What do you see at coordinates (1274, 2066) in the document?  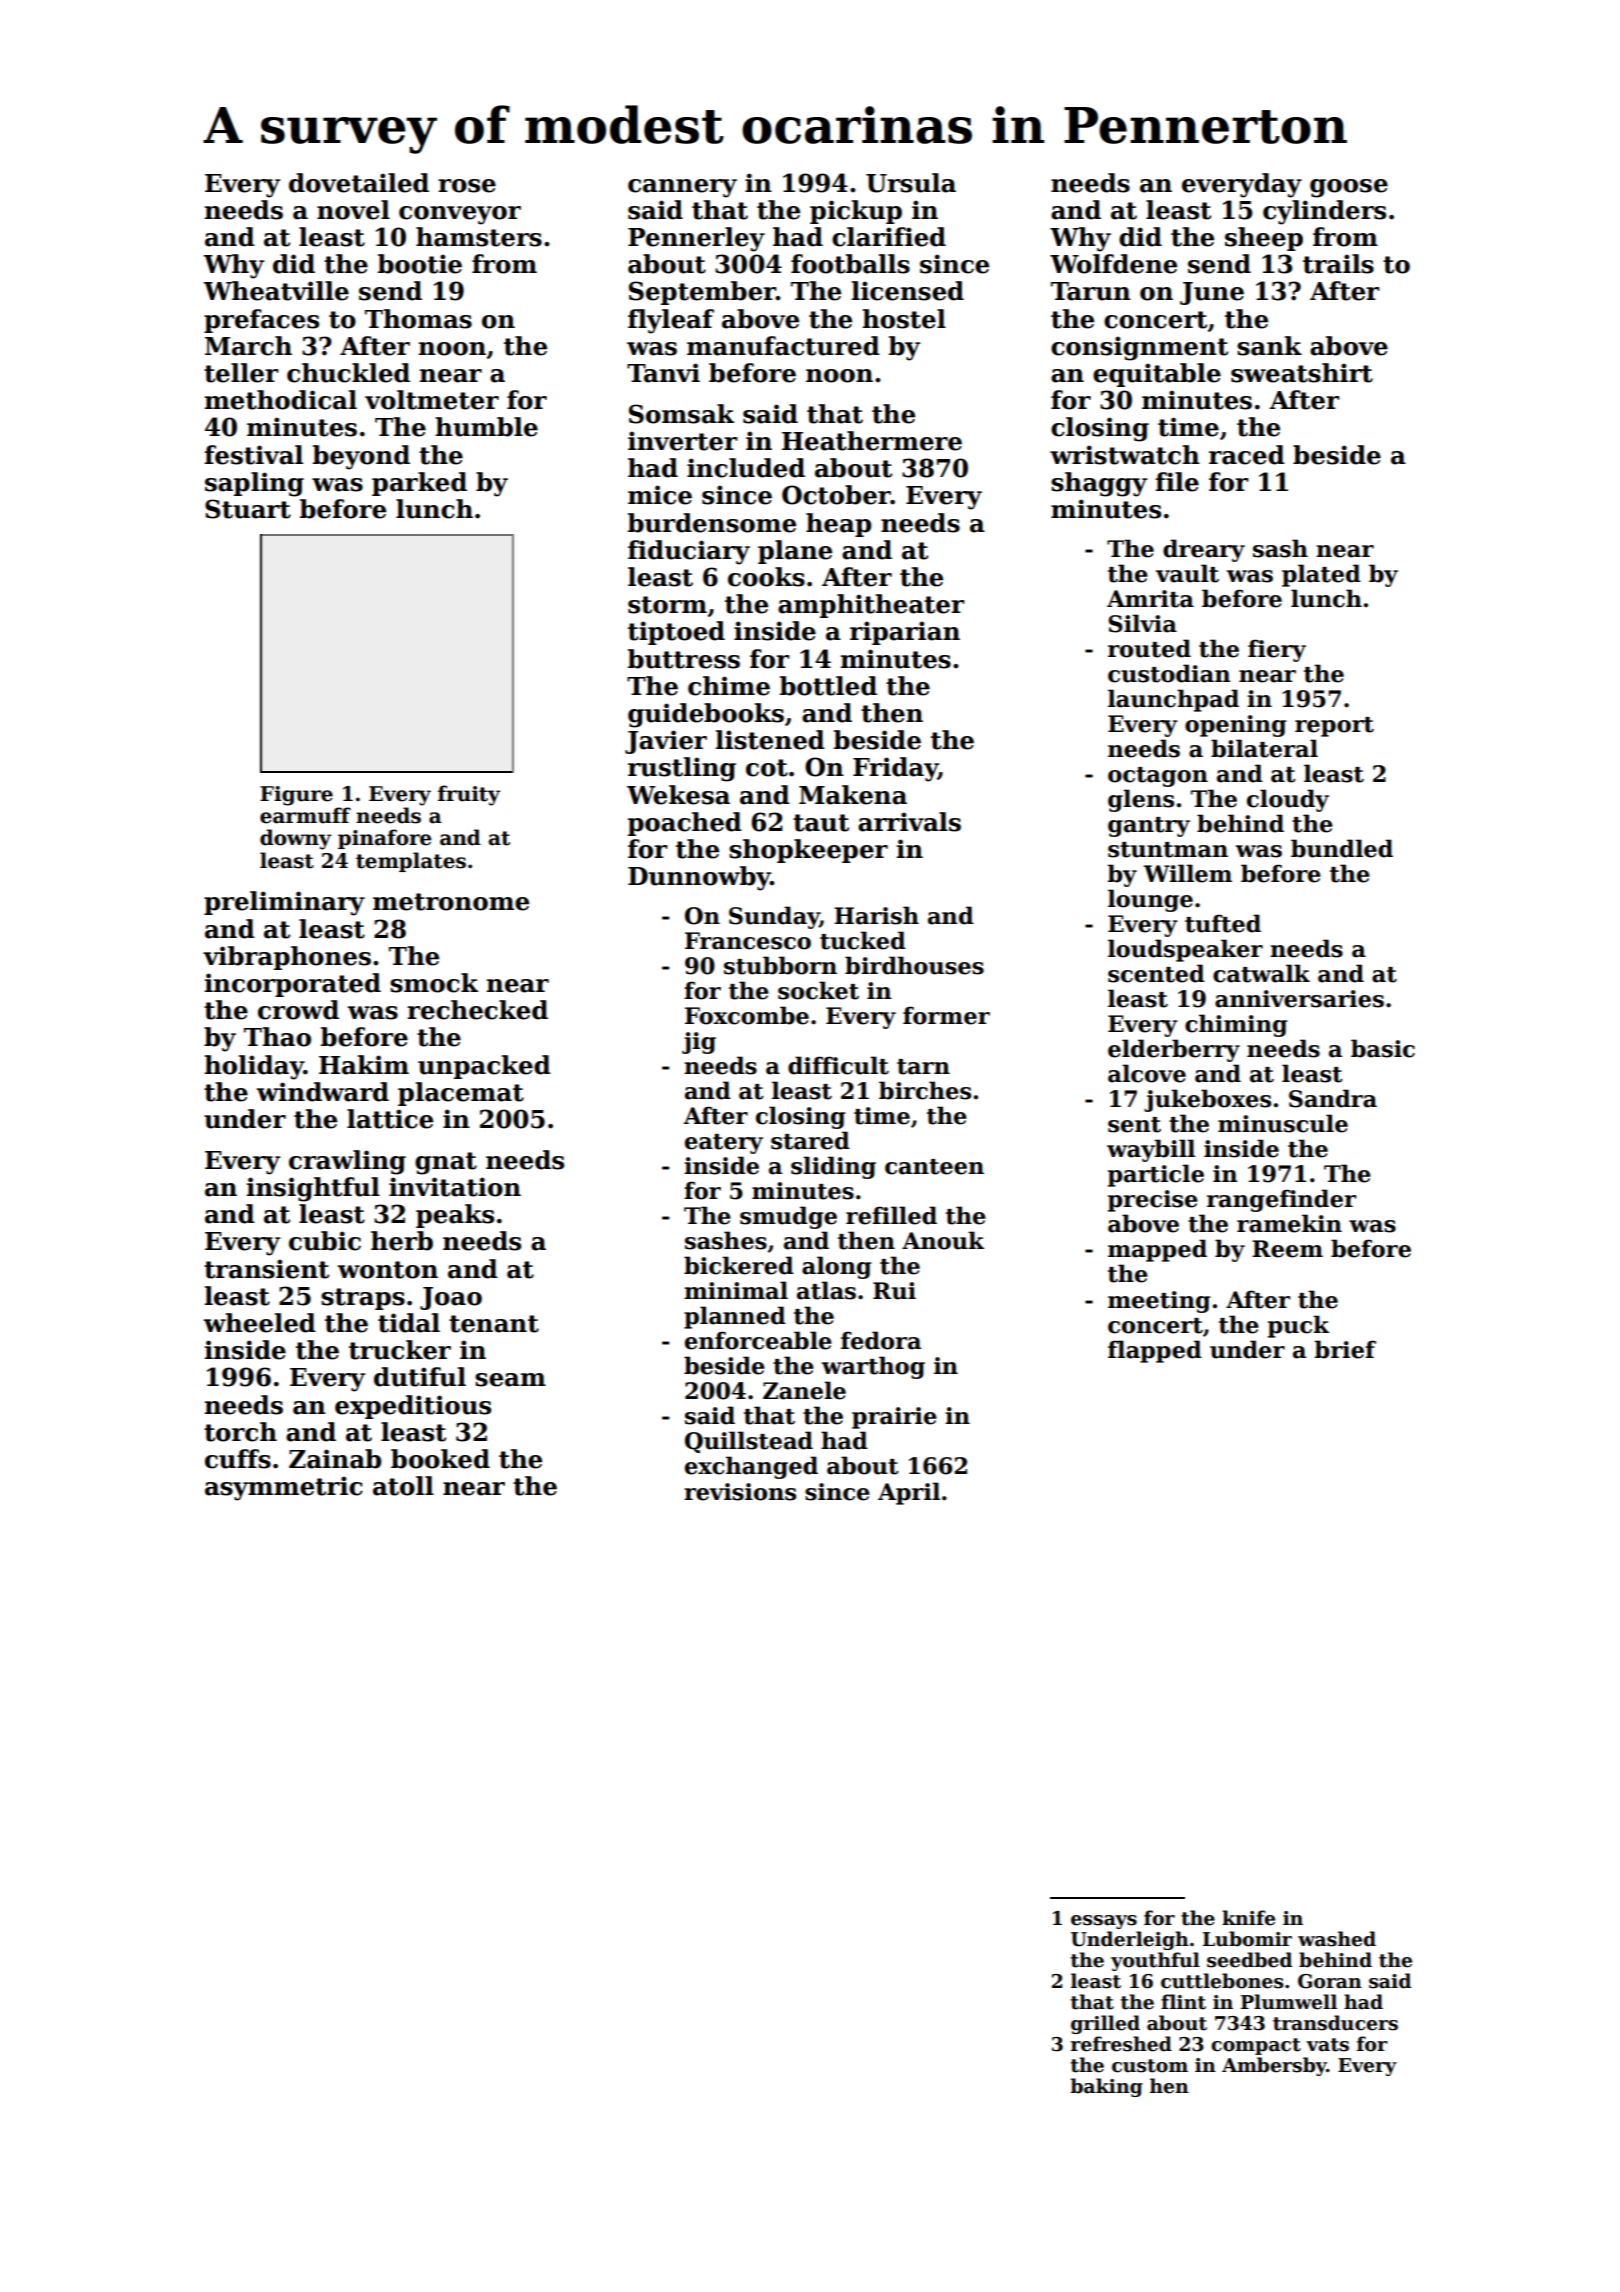 I see `Ambersby` at bounding box center [1274, 2066].
